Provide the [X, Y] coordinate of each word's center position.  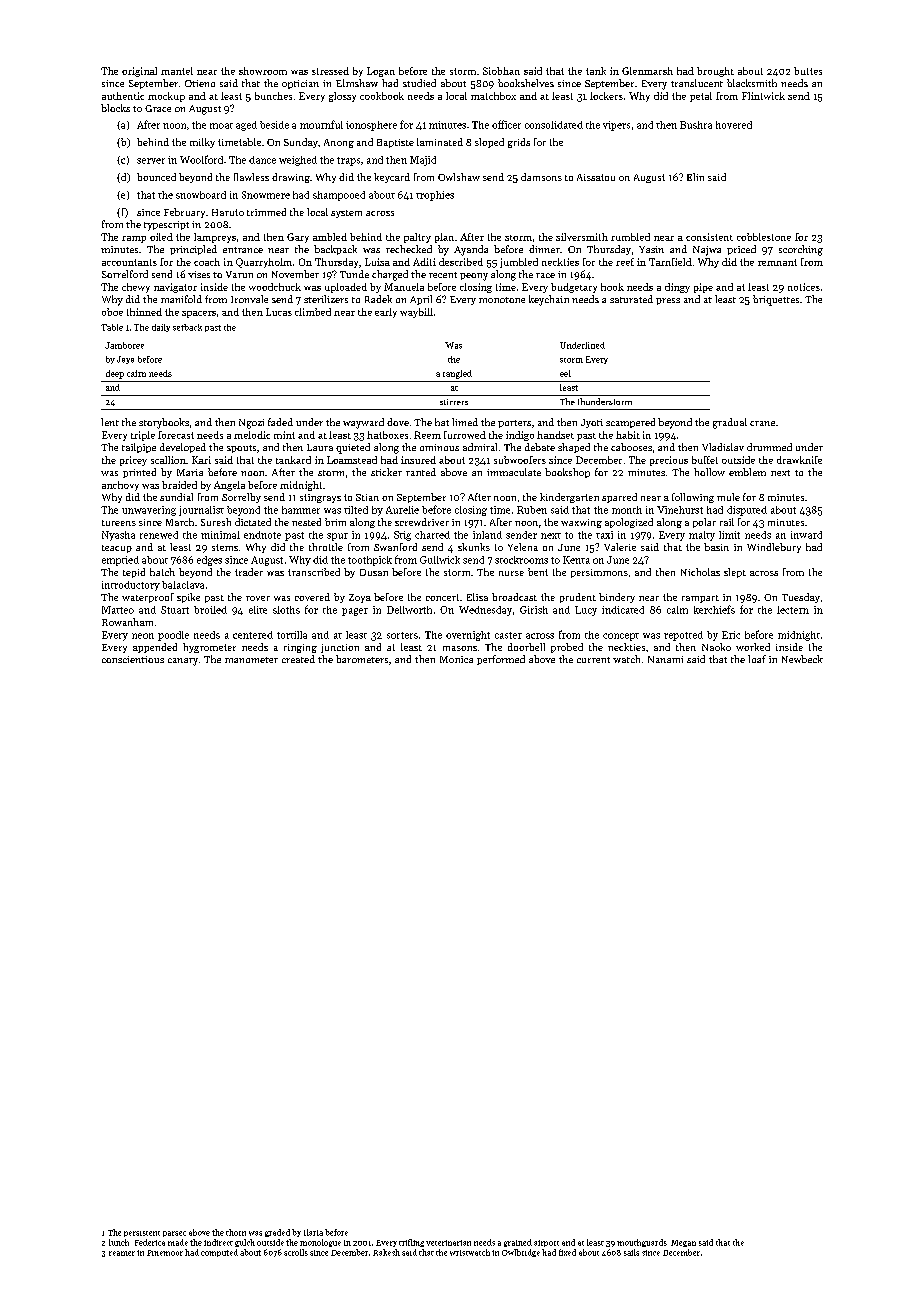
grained [518, 1243]
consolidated [554, 125]
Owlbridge [521, 1253]
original [139, 72]
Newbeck [802, 659]
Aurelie [402, 510]
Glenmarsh [647, 71]
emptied [120, 561]
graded [277, 1233]
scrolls [296, 1252]
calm [677, 610]
